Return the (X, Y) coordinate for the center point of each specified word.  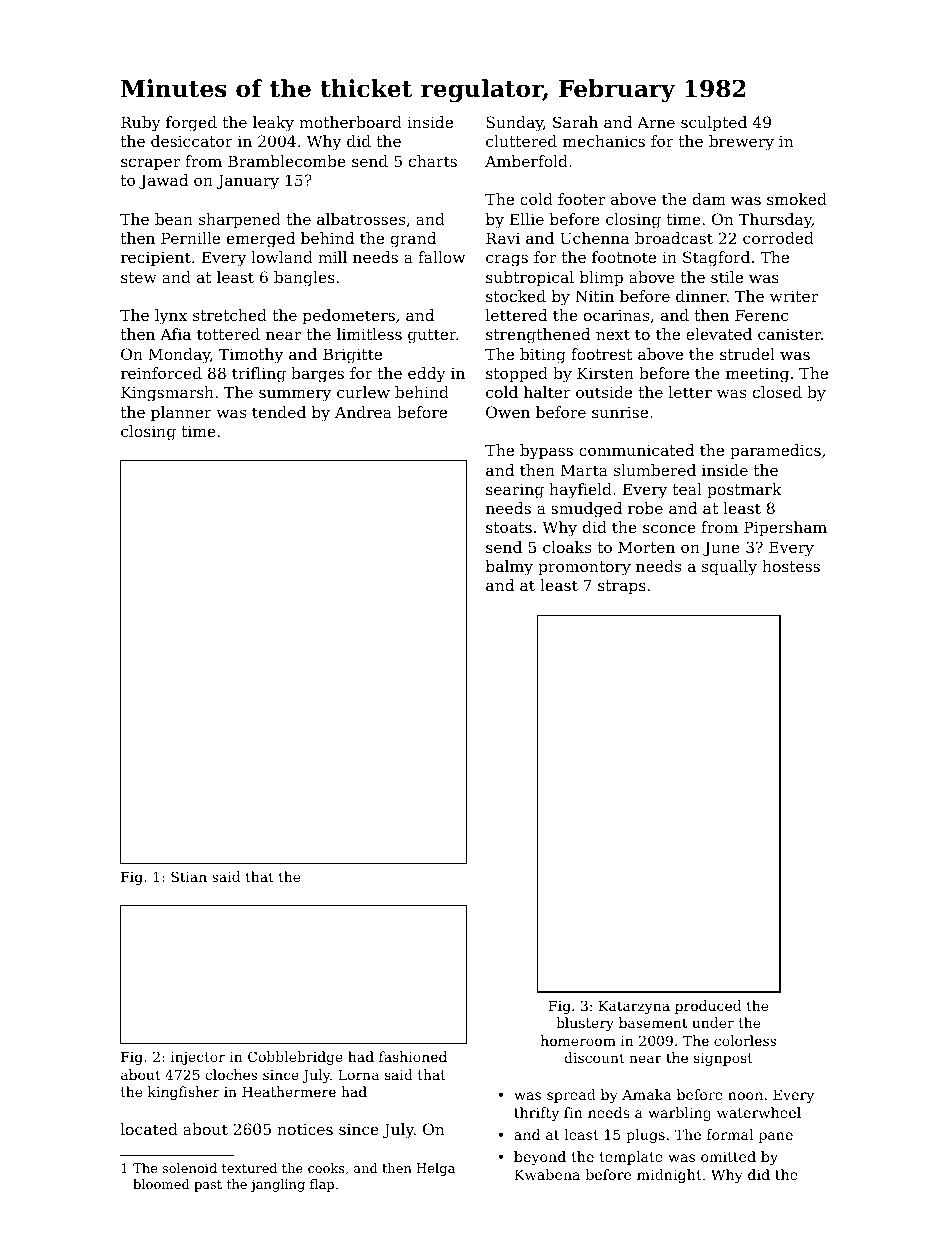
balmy (509, 568)
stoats (509, 527)
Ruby (141, 124)
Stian (189, 876)
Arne (656, 122)
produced (708, 1007)
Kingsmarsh (167, 394)
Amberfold (526, 161)
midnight (669, 1176)
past (208, 1186)
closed (777, 392)
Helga (436, 1169)
